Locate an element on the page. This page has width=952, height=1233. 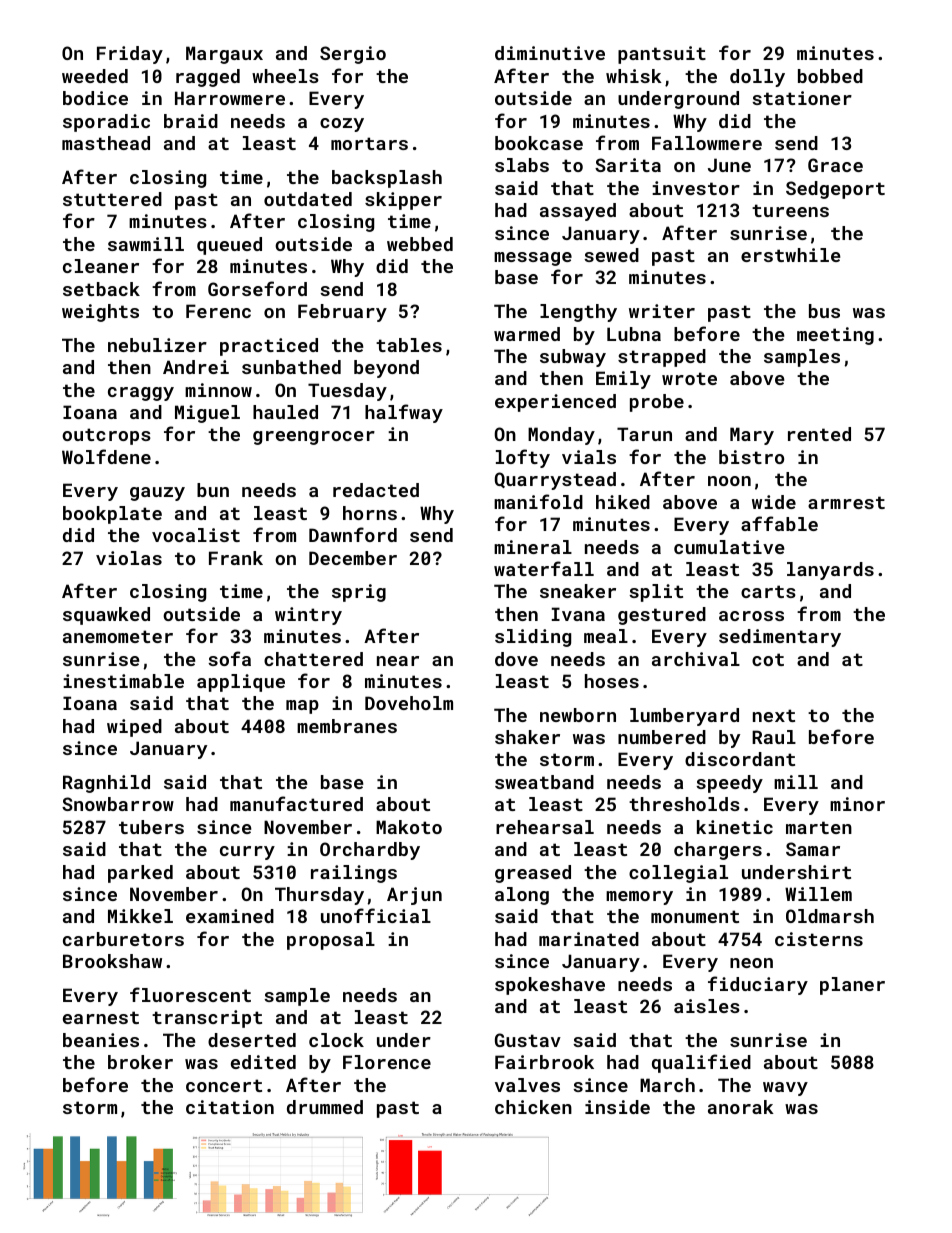
Brookshaw is located at coordinates (112, 961).
